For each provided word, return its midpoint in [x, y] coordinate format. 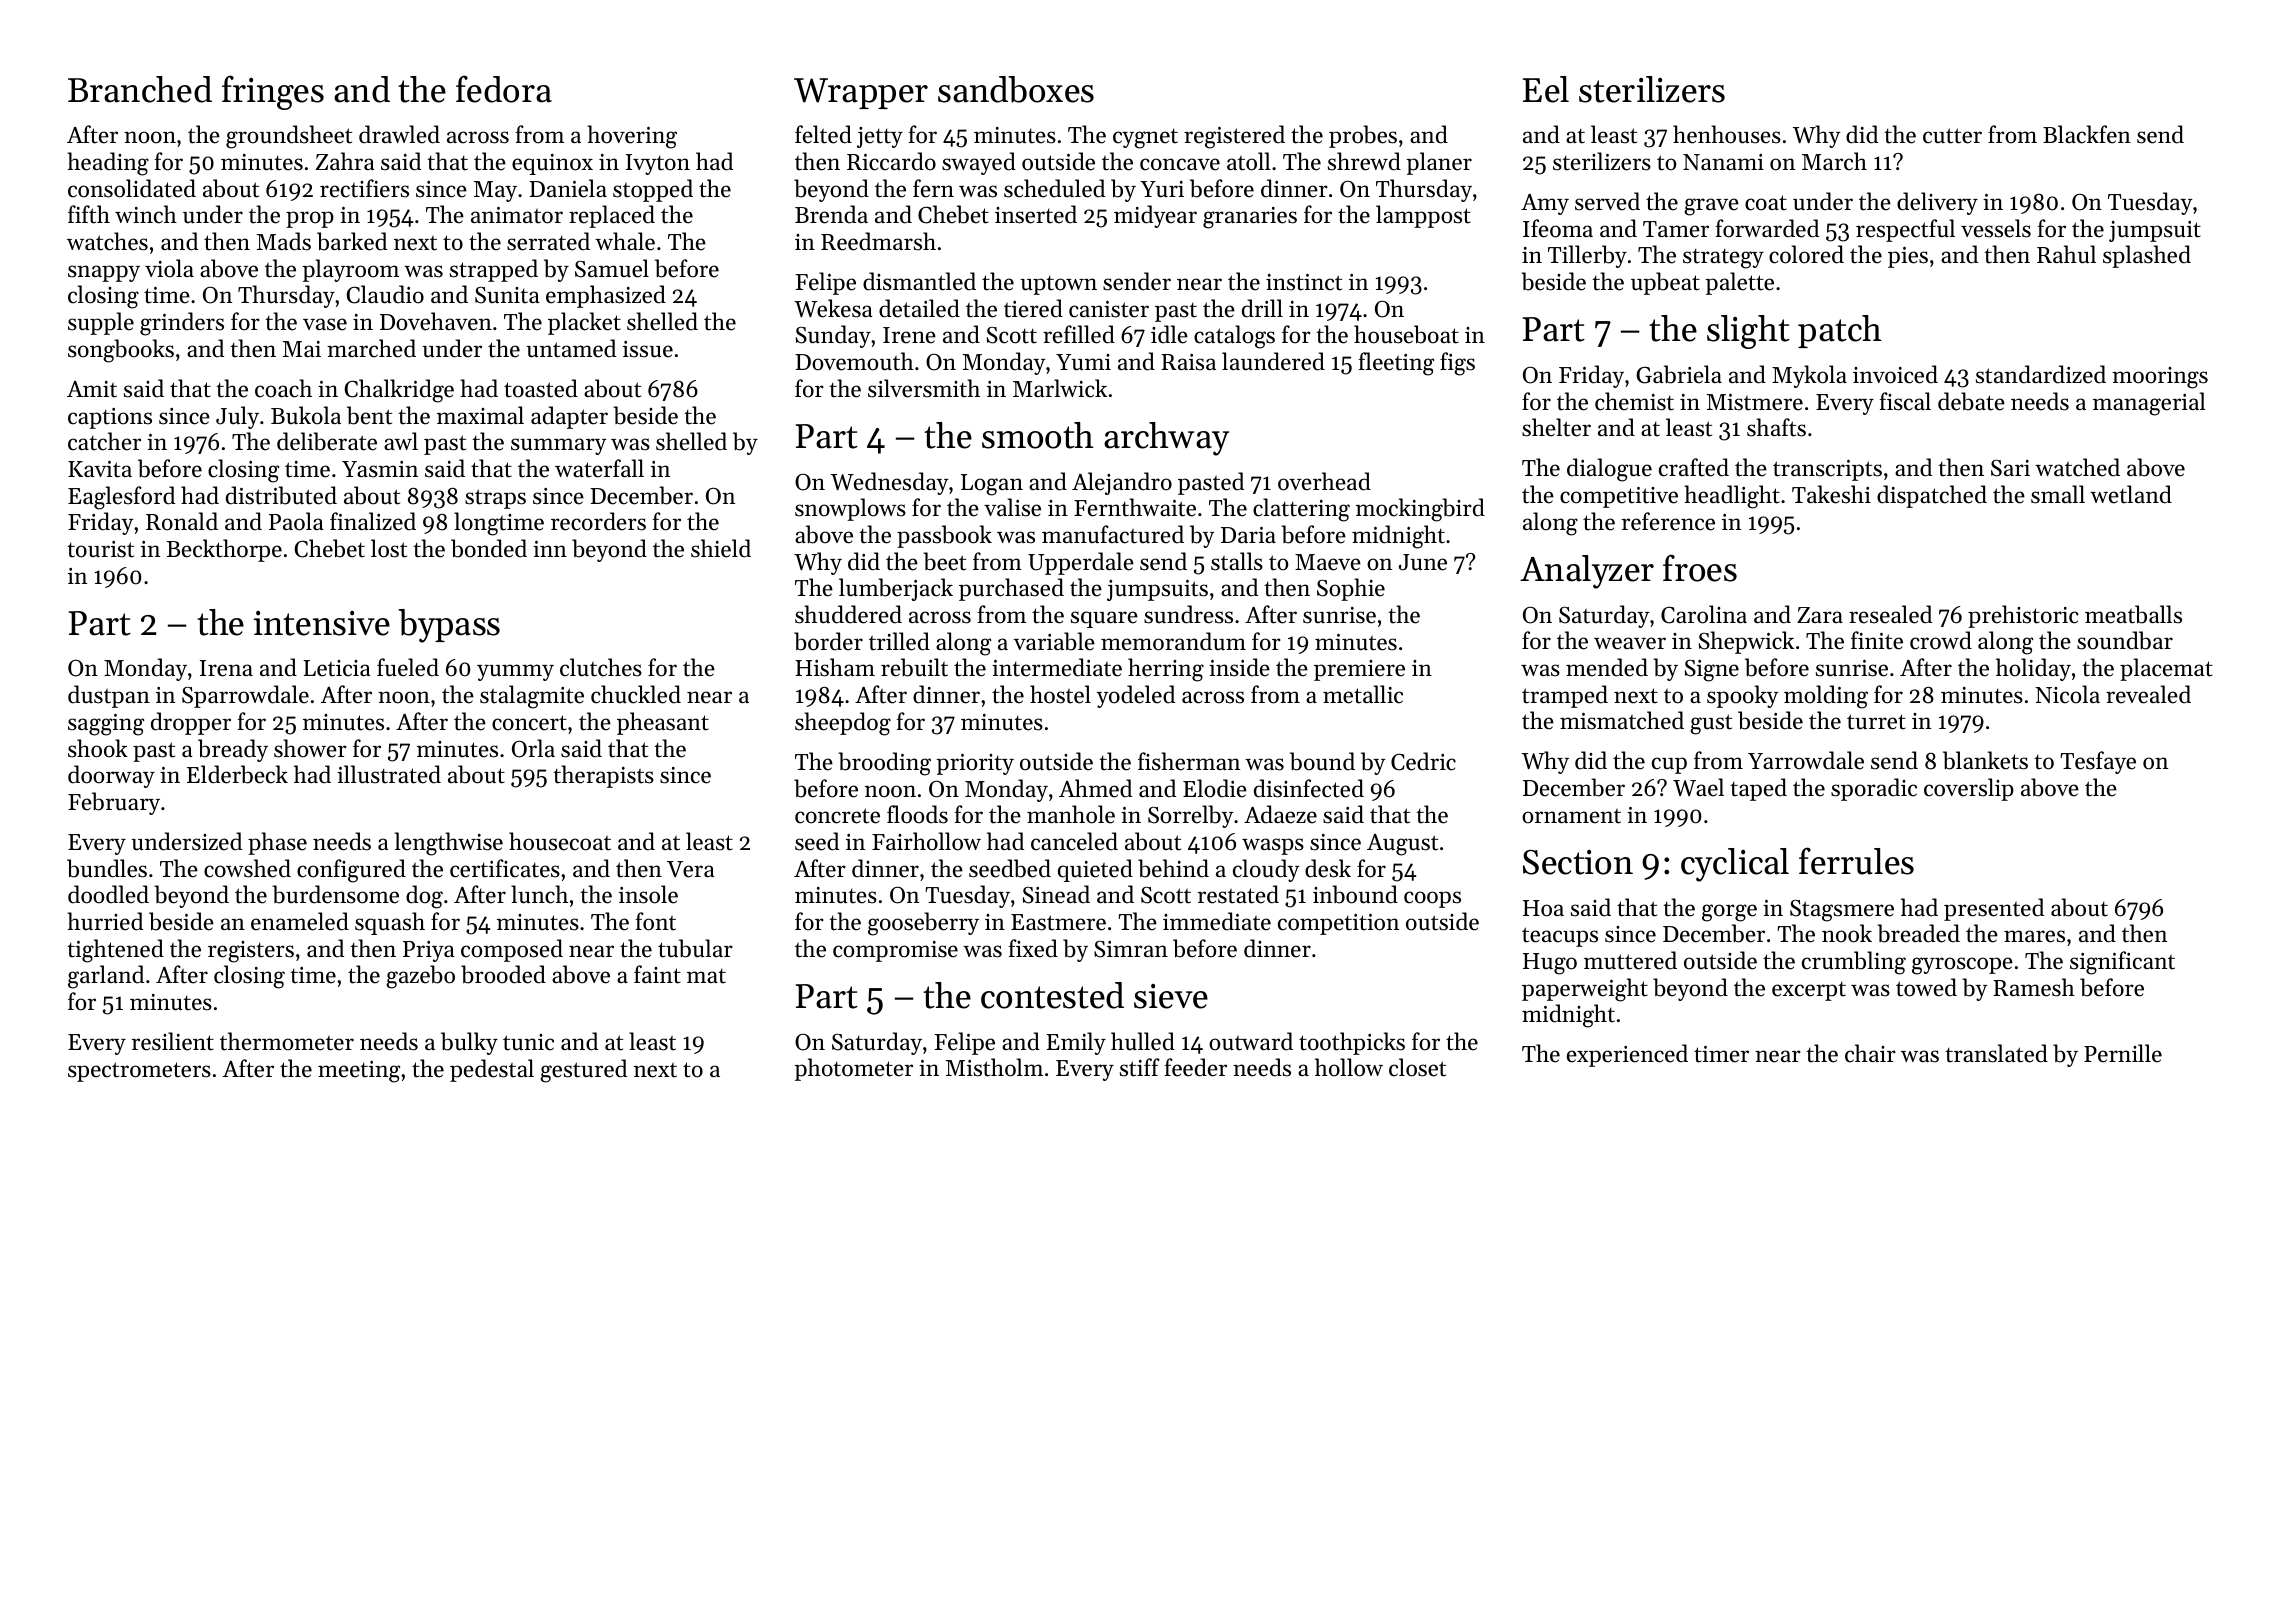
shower [310, 748]
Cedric [1423, 761]
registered [1234, 137]
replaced [612, 216]
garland [106, 977]
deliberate [327, 441]
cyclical [1735, 865]
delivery [1937, 203]
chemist [1634, 401]
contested [1052, 995]
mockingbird [1420, 510]
